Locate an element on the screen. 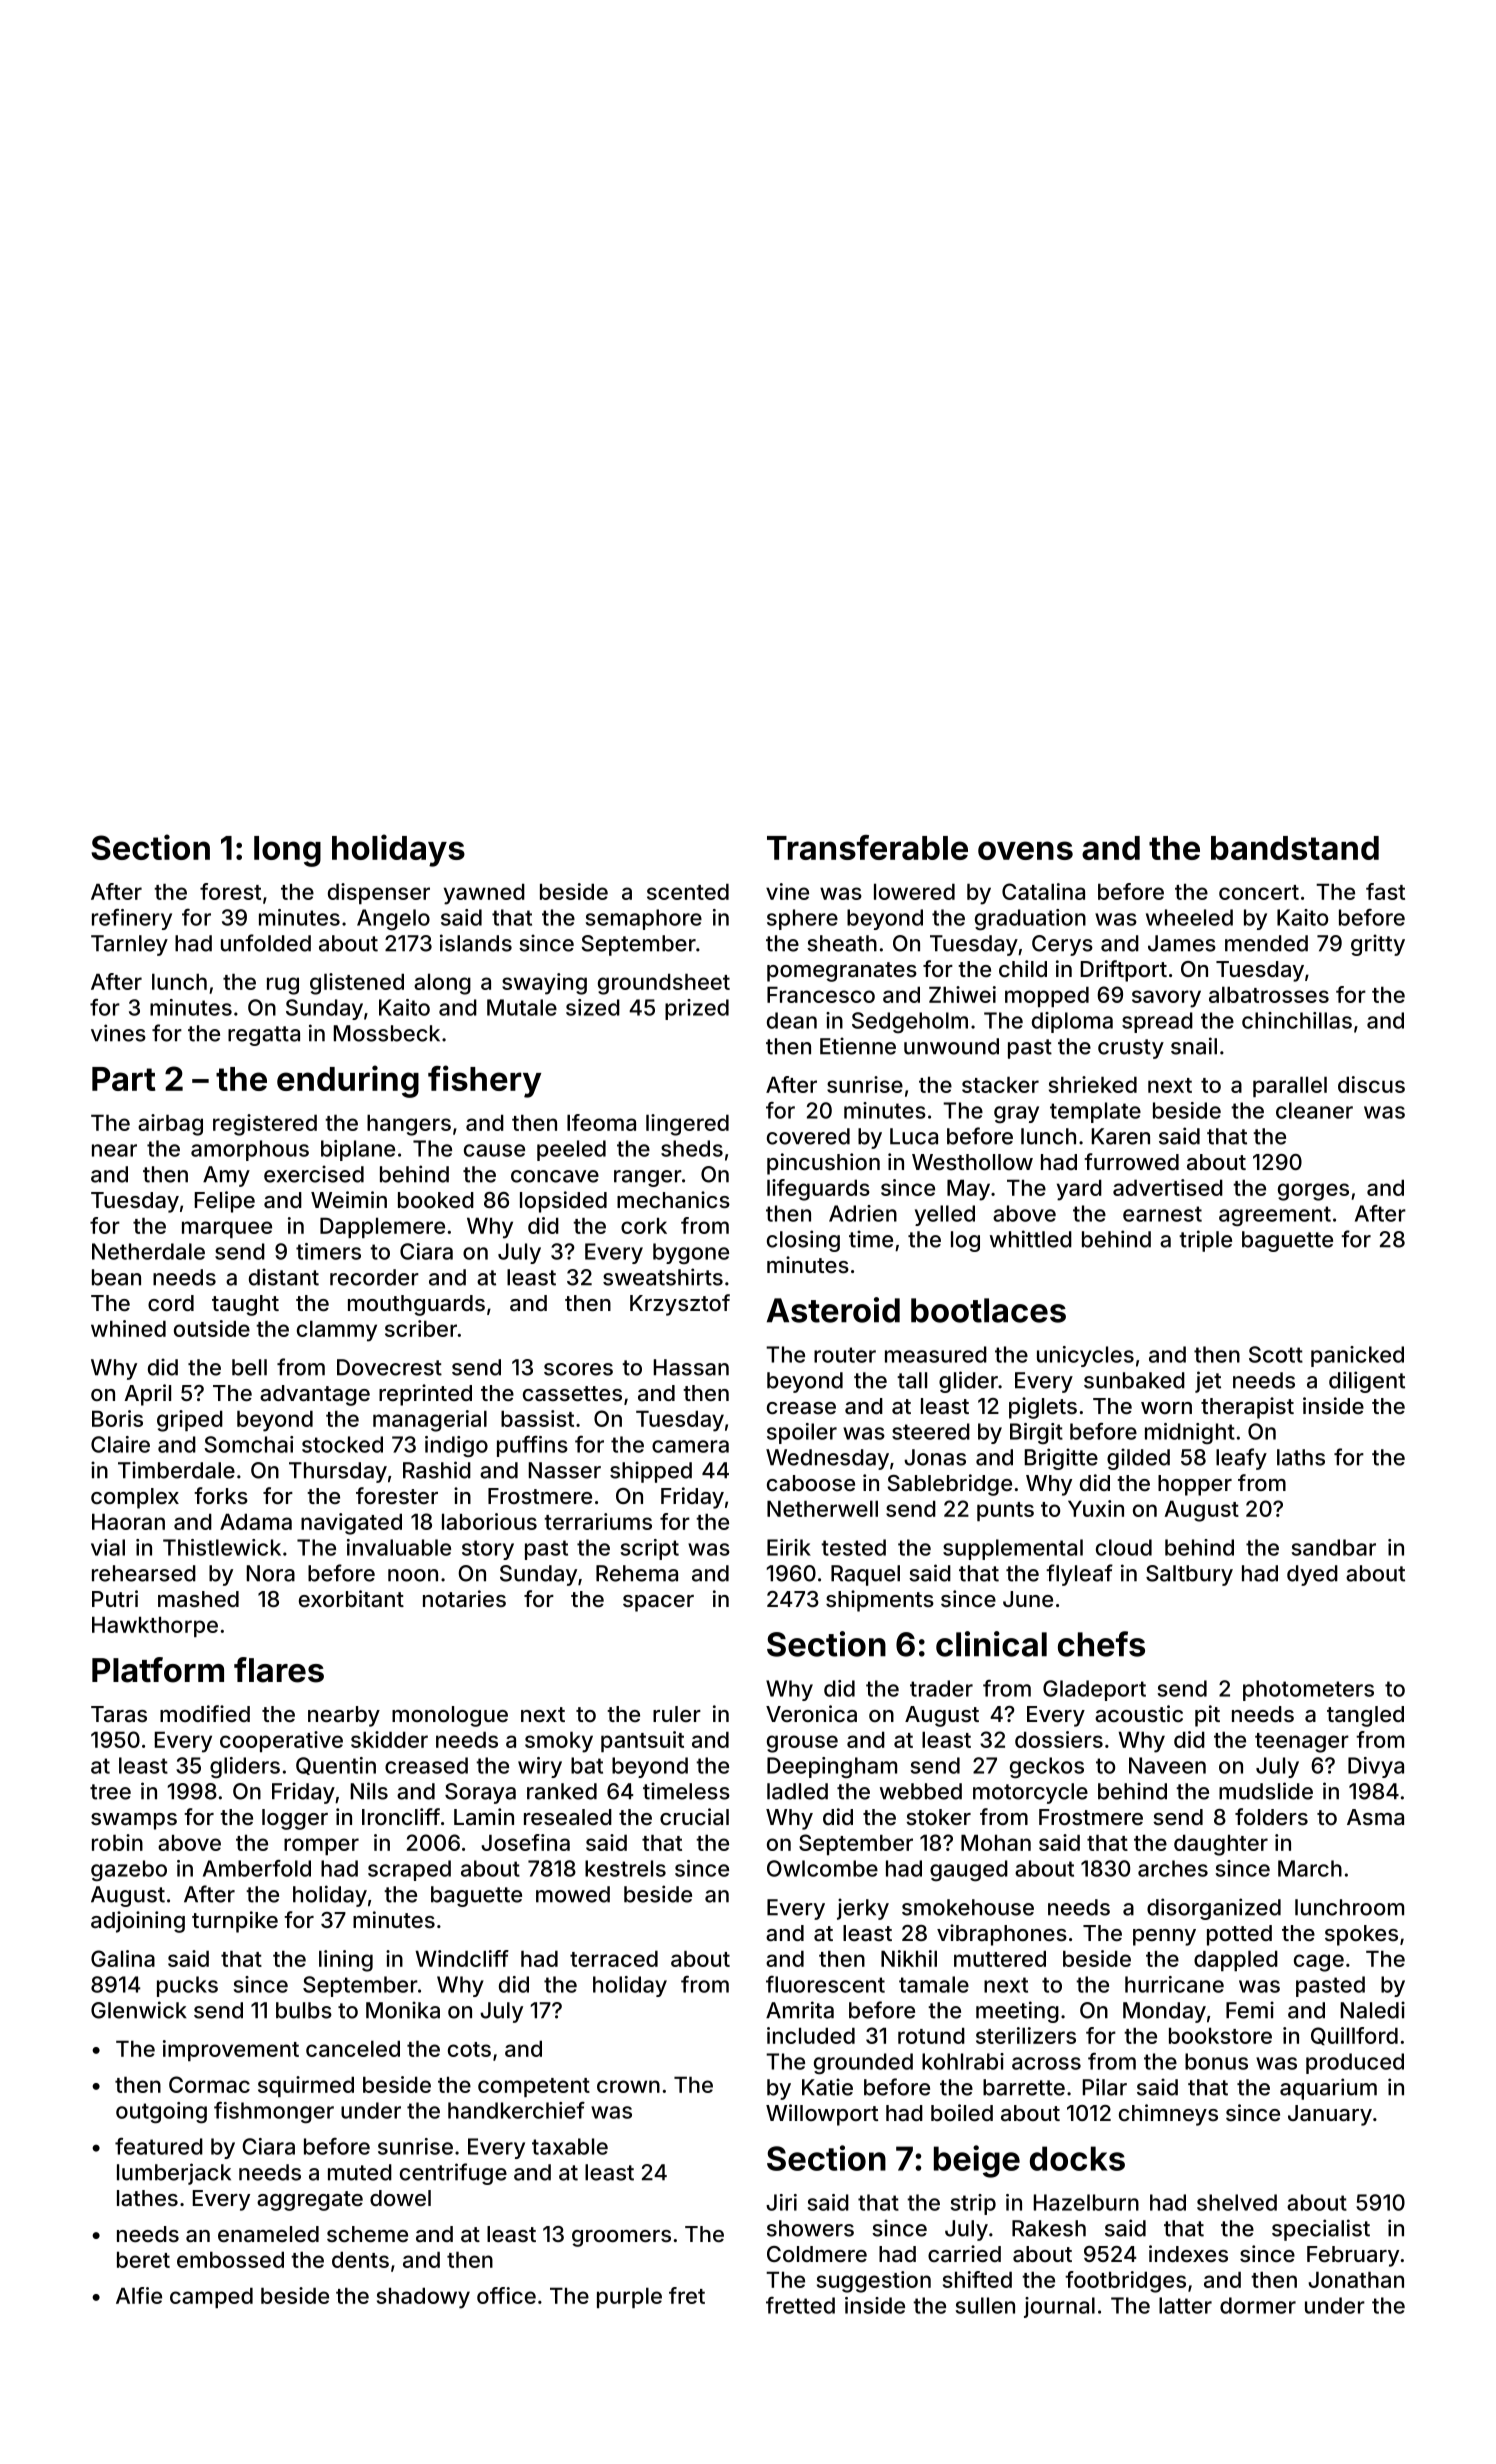  journal is located at coordinates (1059, 2307).
